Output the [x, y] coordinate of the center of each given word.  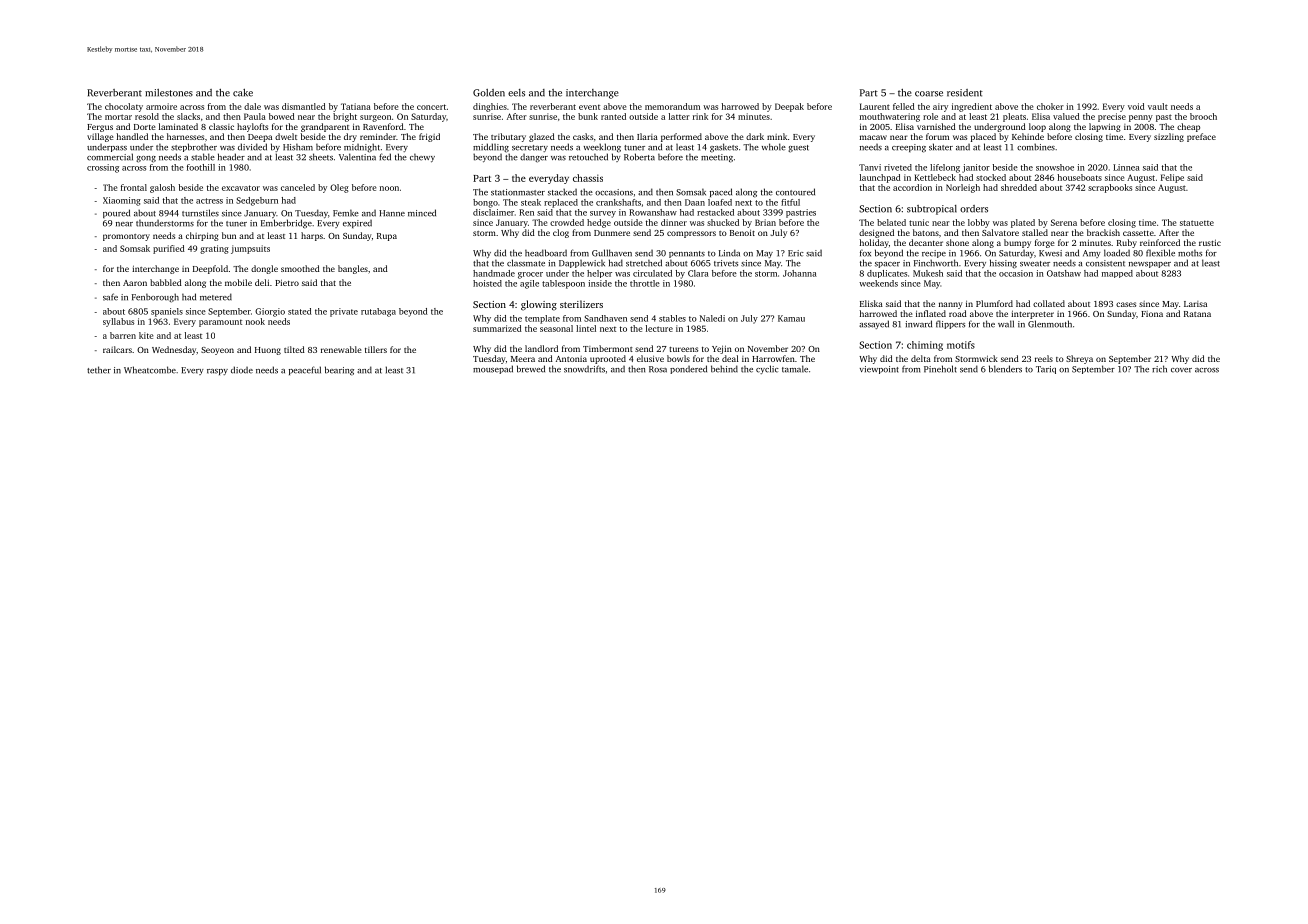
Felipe [1172, 178]
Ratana [1197, 314]
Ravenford [383, 126]
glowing [539, 305]
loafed [720, 202]
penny [1141, 118]
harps [312, 236]
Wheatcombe [150, 370]
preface [1201, 137]
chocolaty [124, 107]
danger [534, 158]
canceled [298, 187]
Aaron [135, 283]
